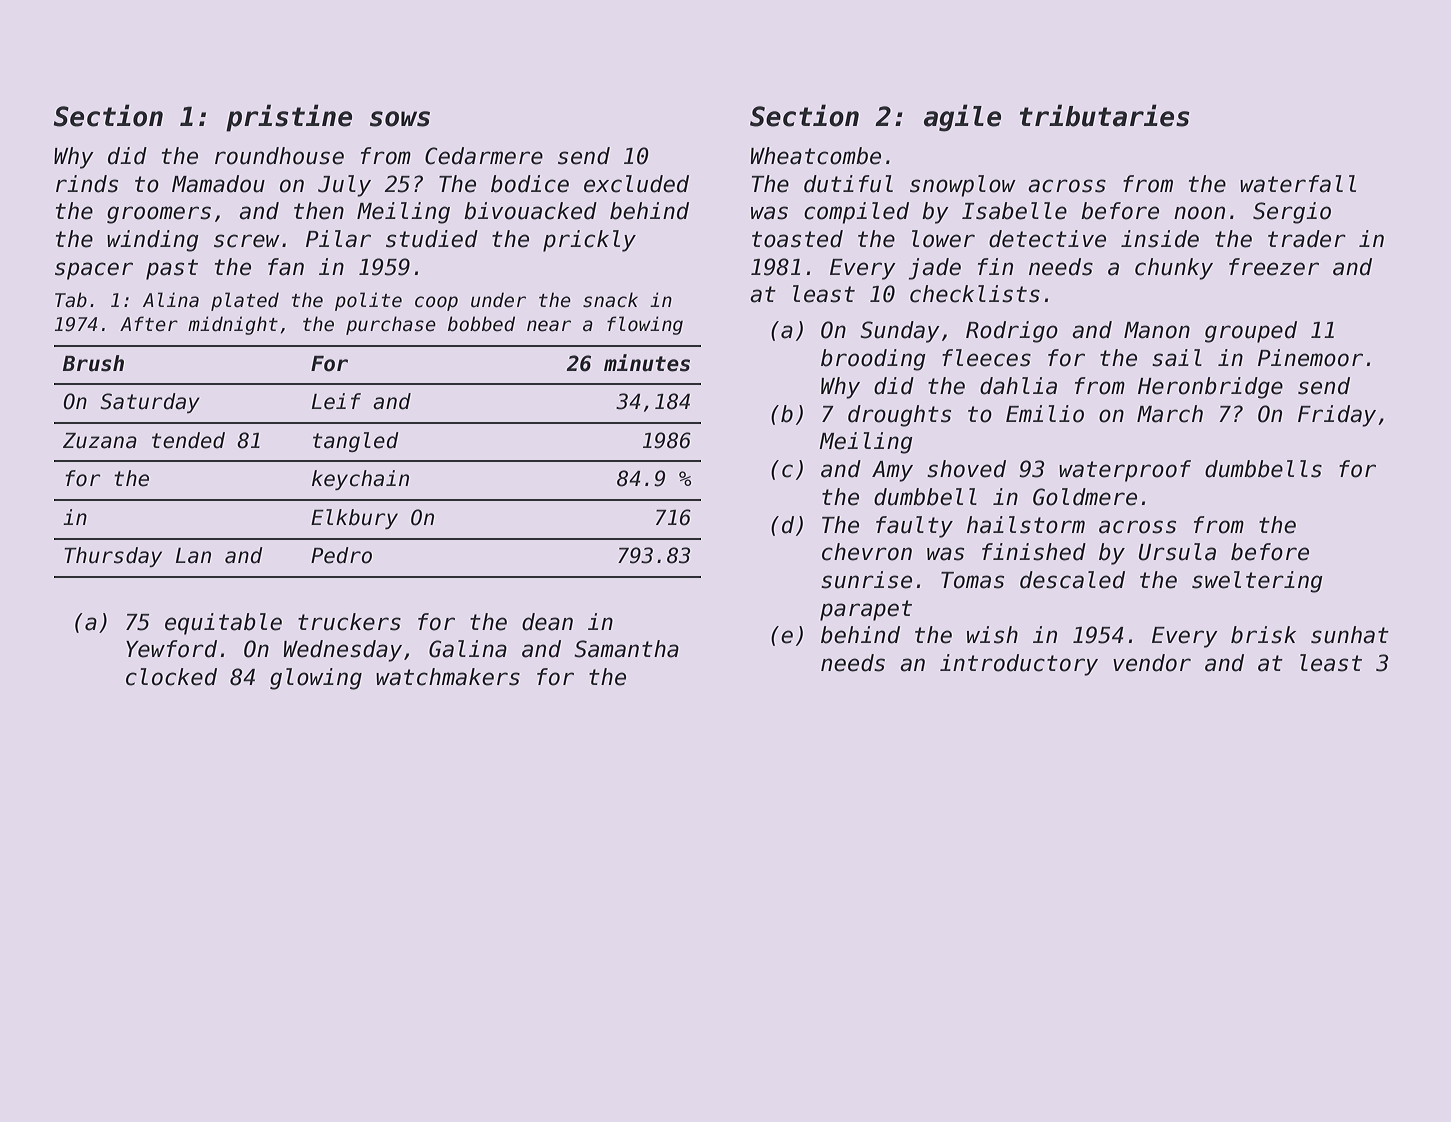  I want to click on agile, so click(962, 118).
